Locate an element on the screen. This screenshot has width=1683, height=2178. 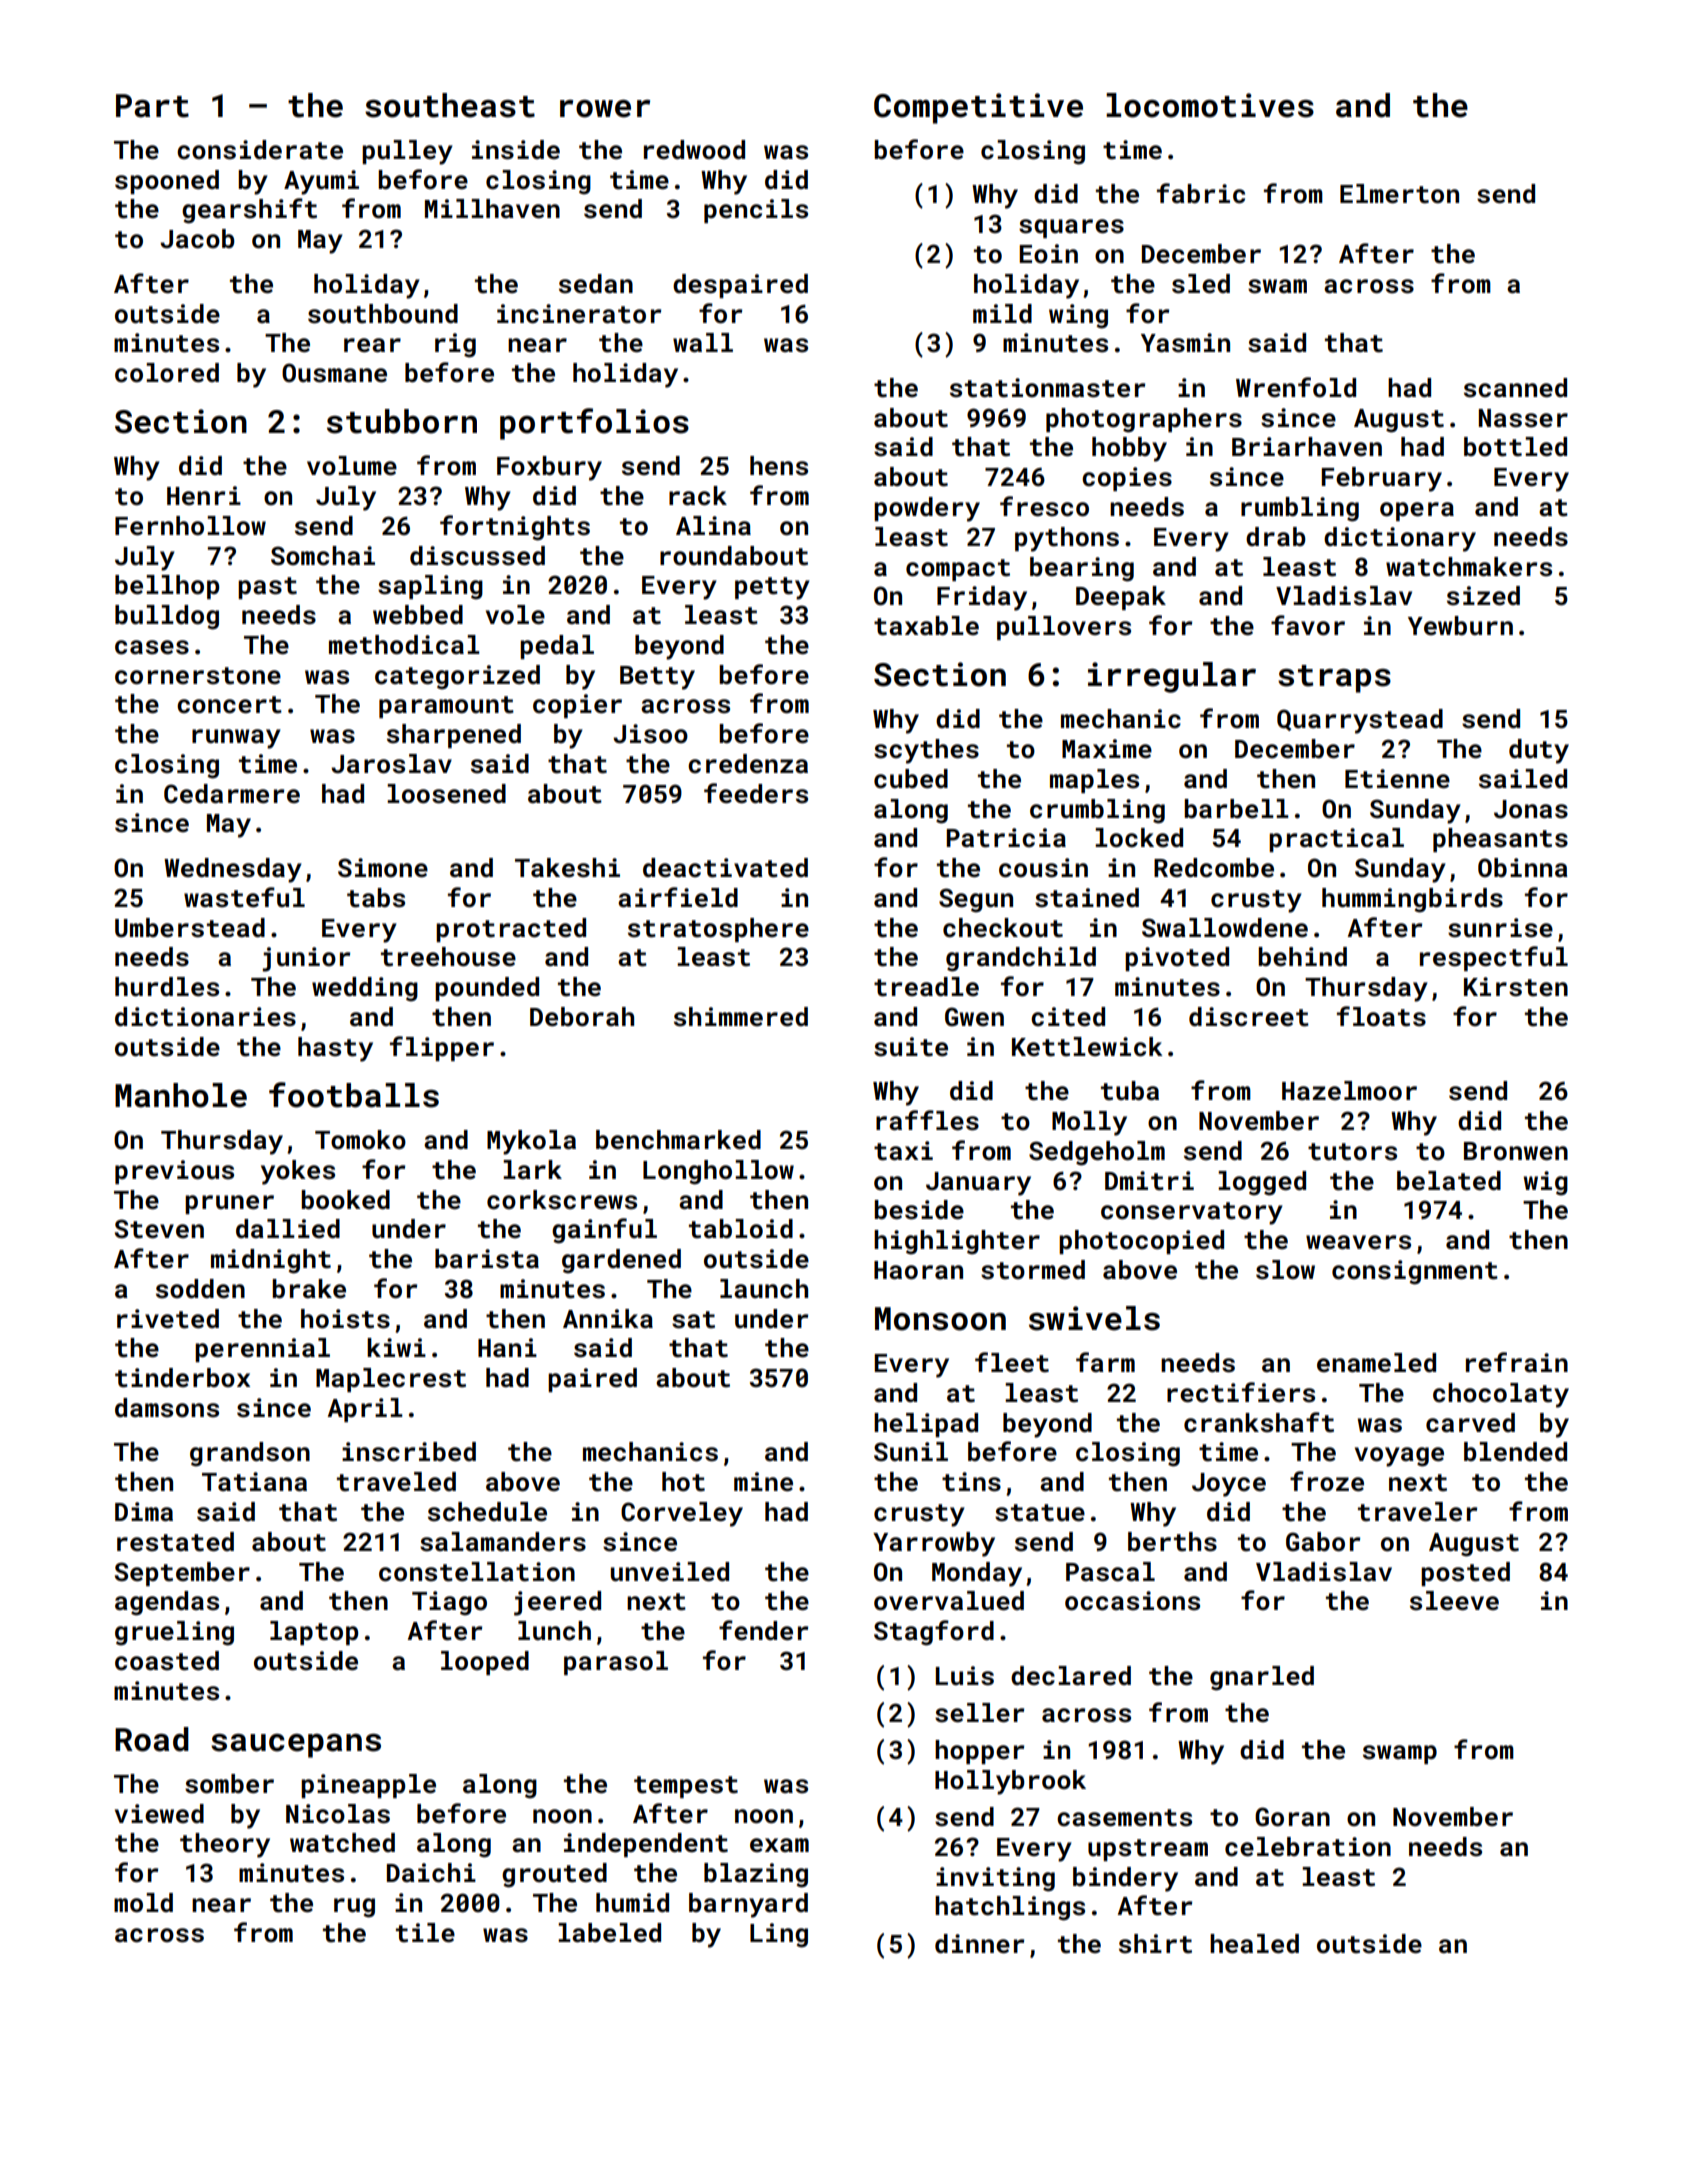
mold is located at coordinates (143, 1903).
